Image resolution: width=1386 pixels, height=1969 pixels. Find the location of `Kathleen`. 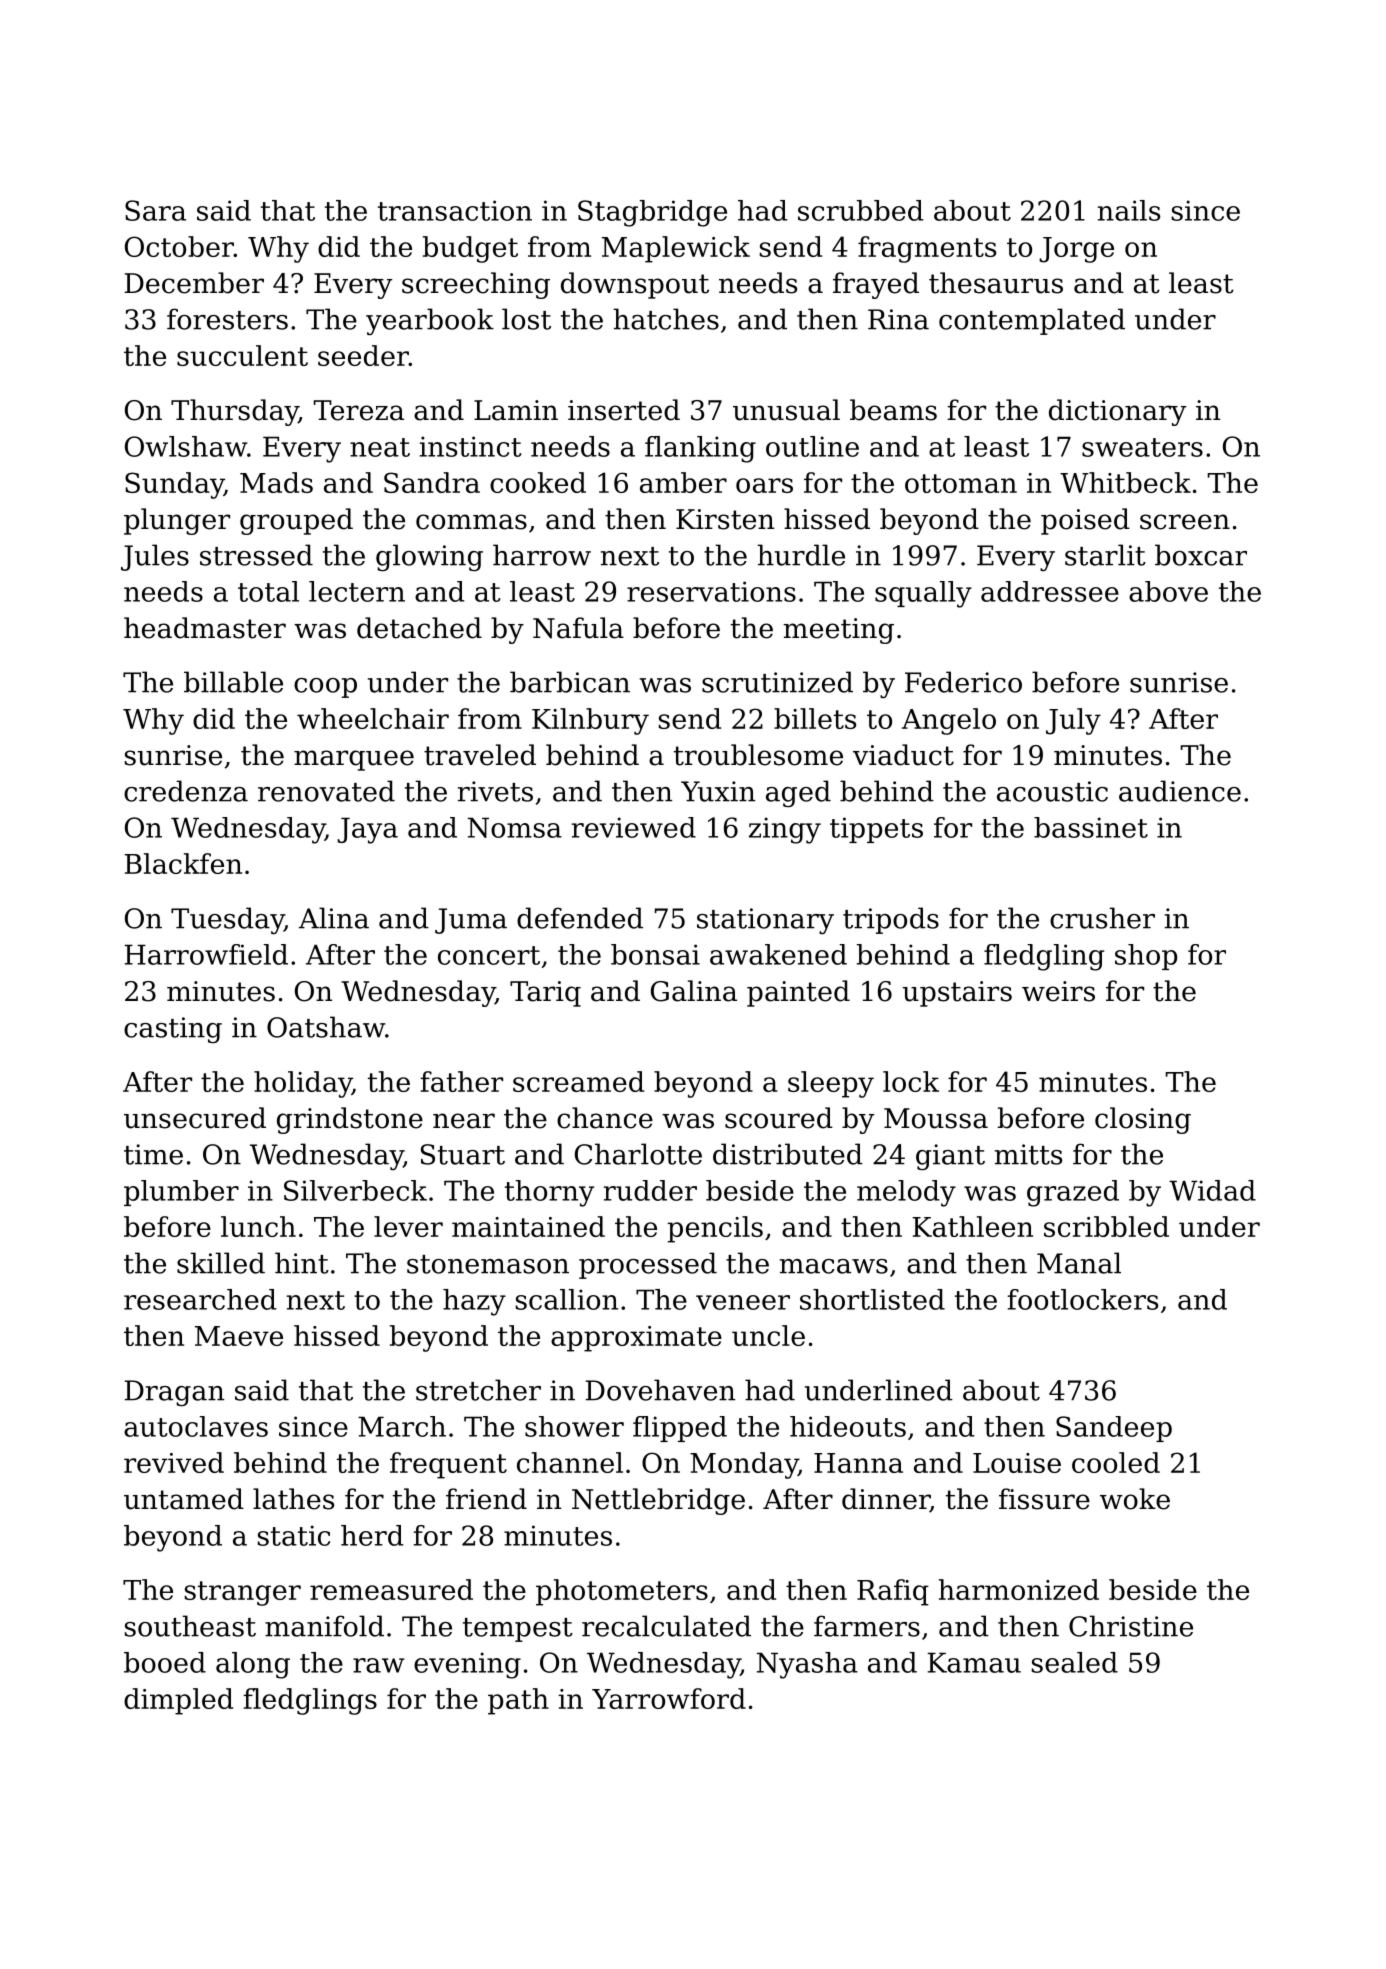

Kathleen is located at coordinates (972, 1226).
